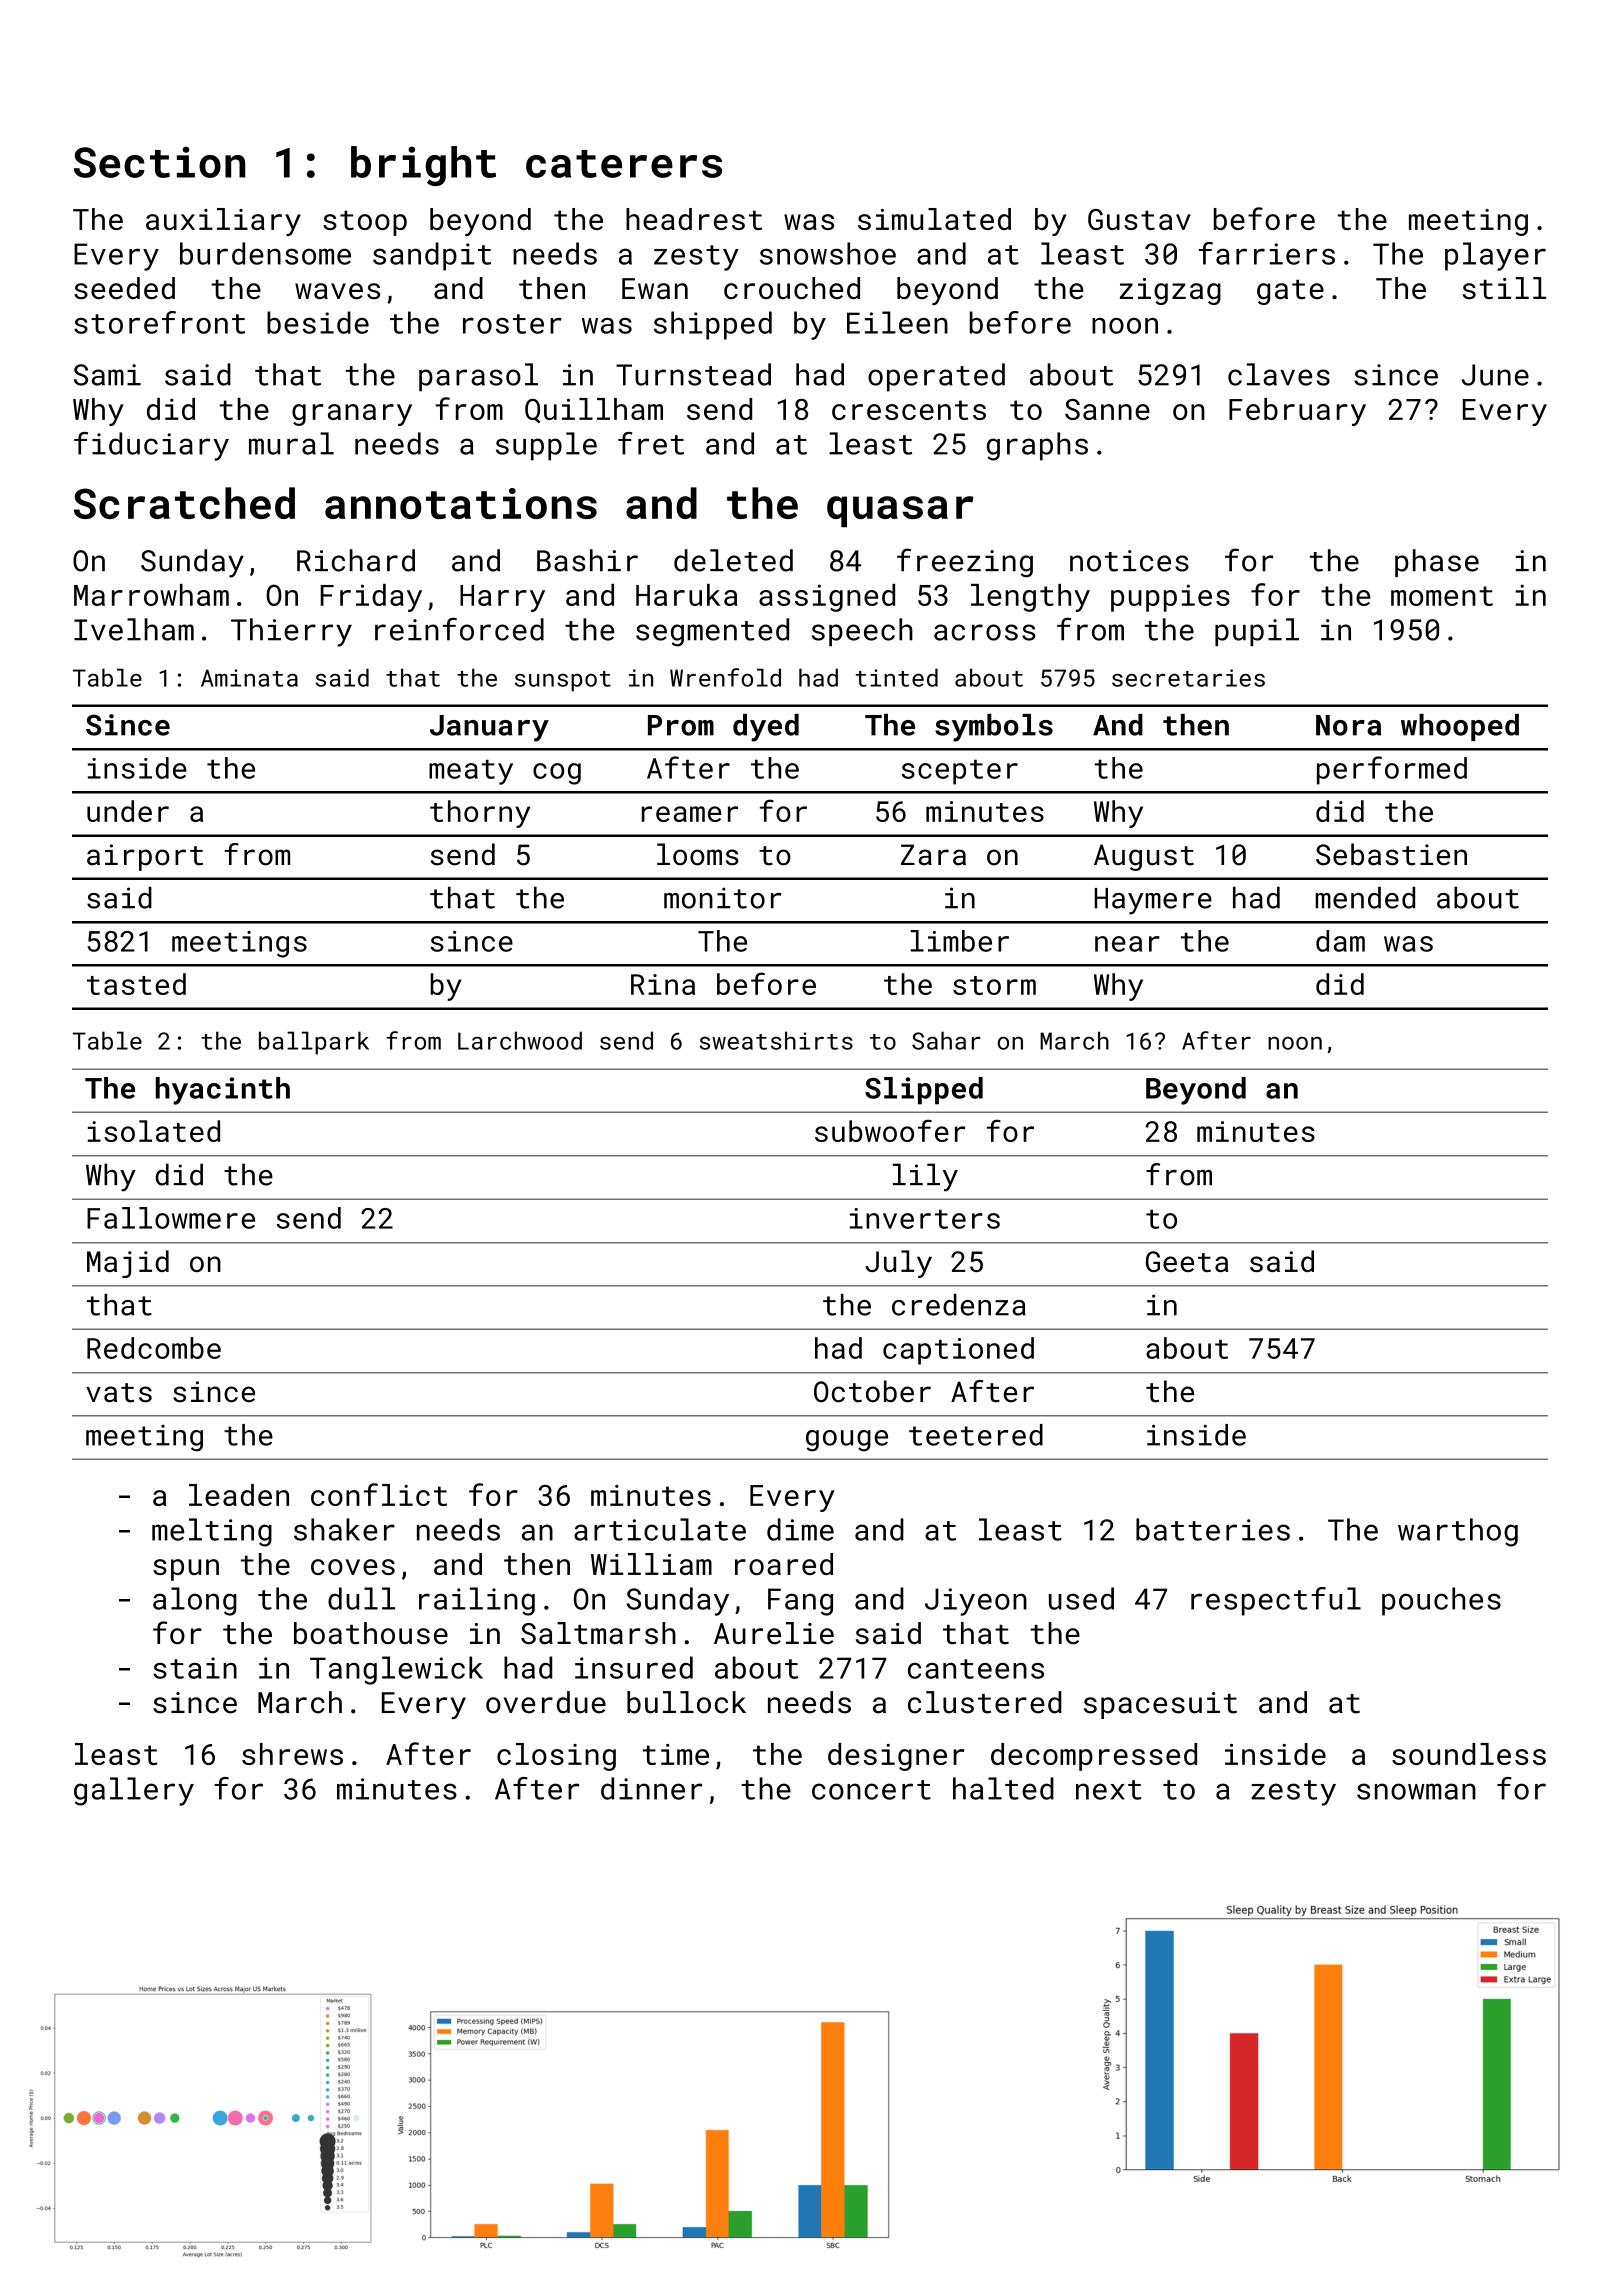 The height and width of the screenshot is (2292, 1620). What do you see at coordinates (1441, 1601) in the screenshot?
I see `pouches` at bounding box center [1441, 1601].
